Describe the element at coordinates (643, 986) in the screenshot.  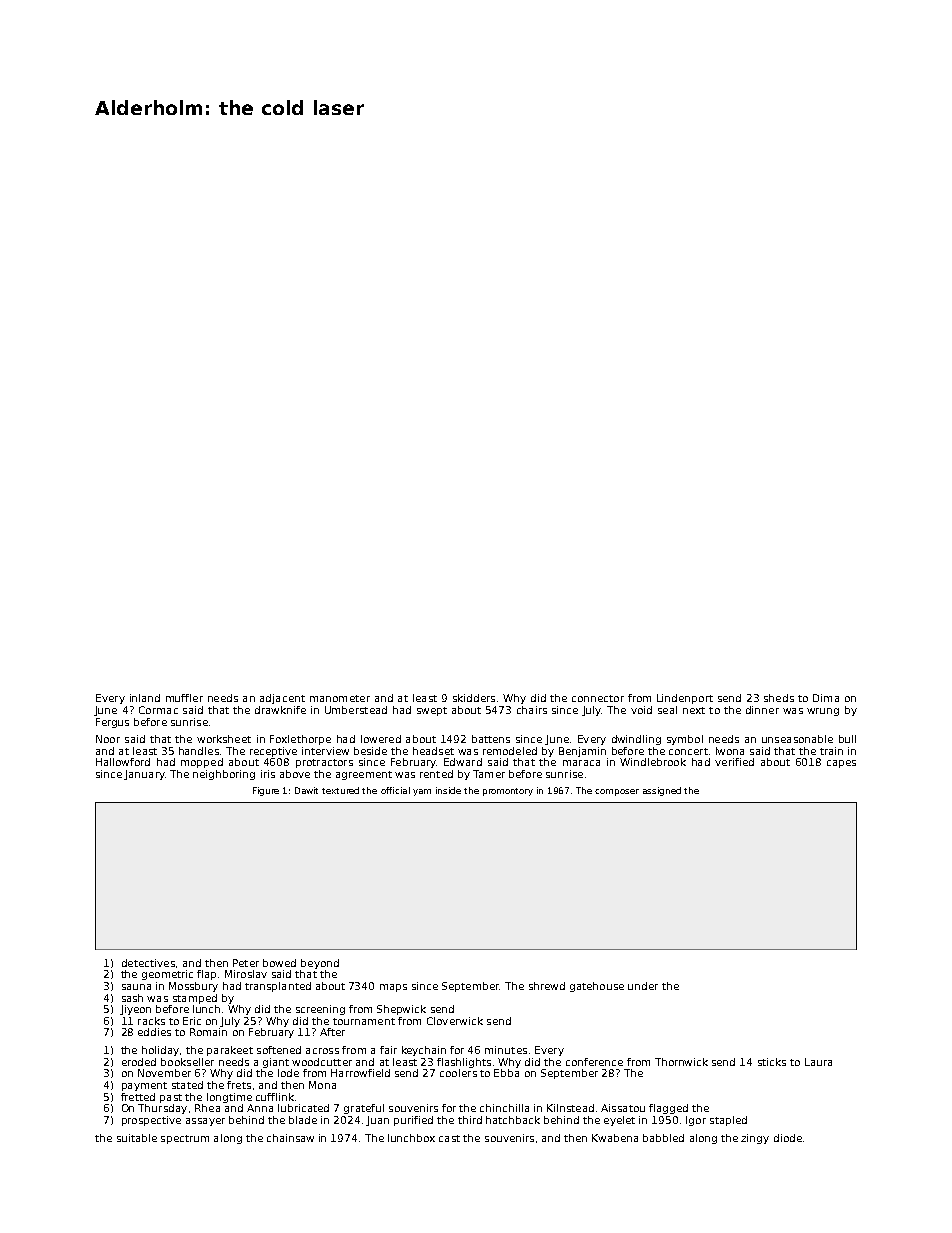
I see `under` at that location.
